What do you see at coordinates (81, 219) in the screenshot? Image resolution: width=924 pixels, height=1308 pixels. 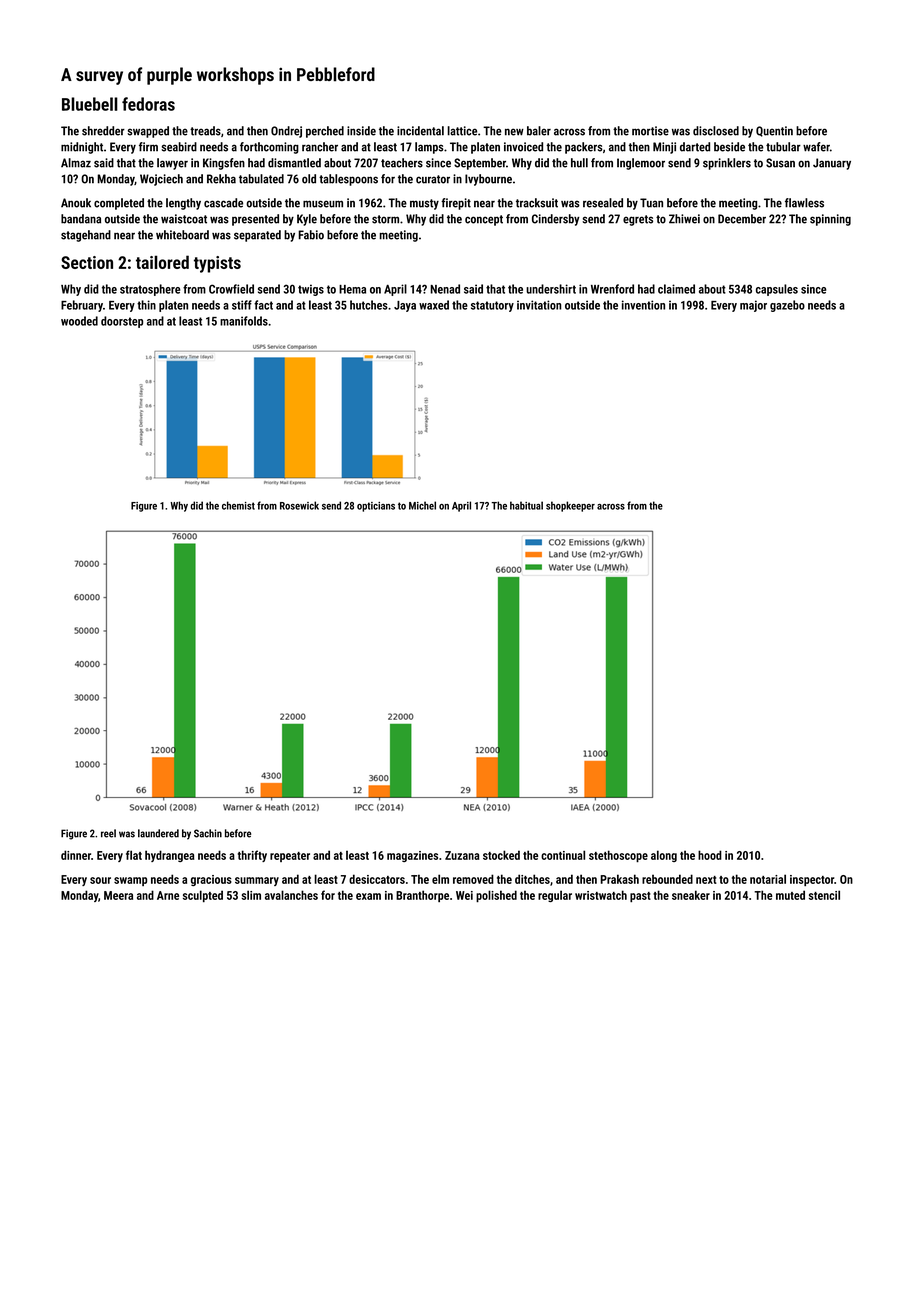 I see `bandana` at bounding box center [81, 219].
